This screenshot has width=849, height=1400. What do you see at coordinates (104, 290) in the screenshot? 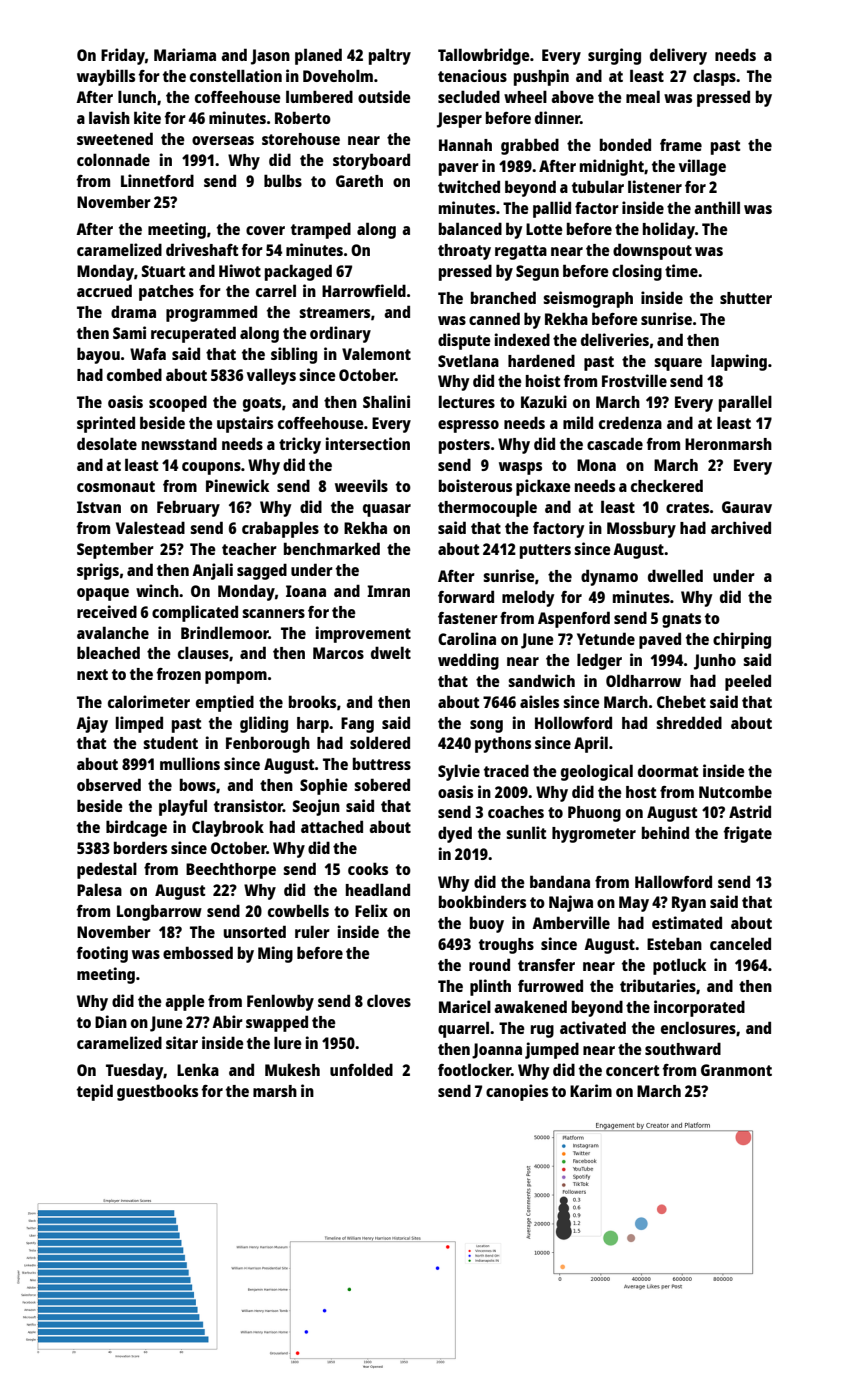
I see `accrued` at bounding box center [104, 290].
